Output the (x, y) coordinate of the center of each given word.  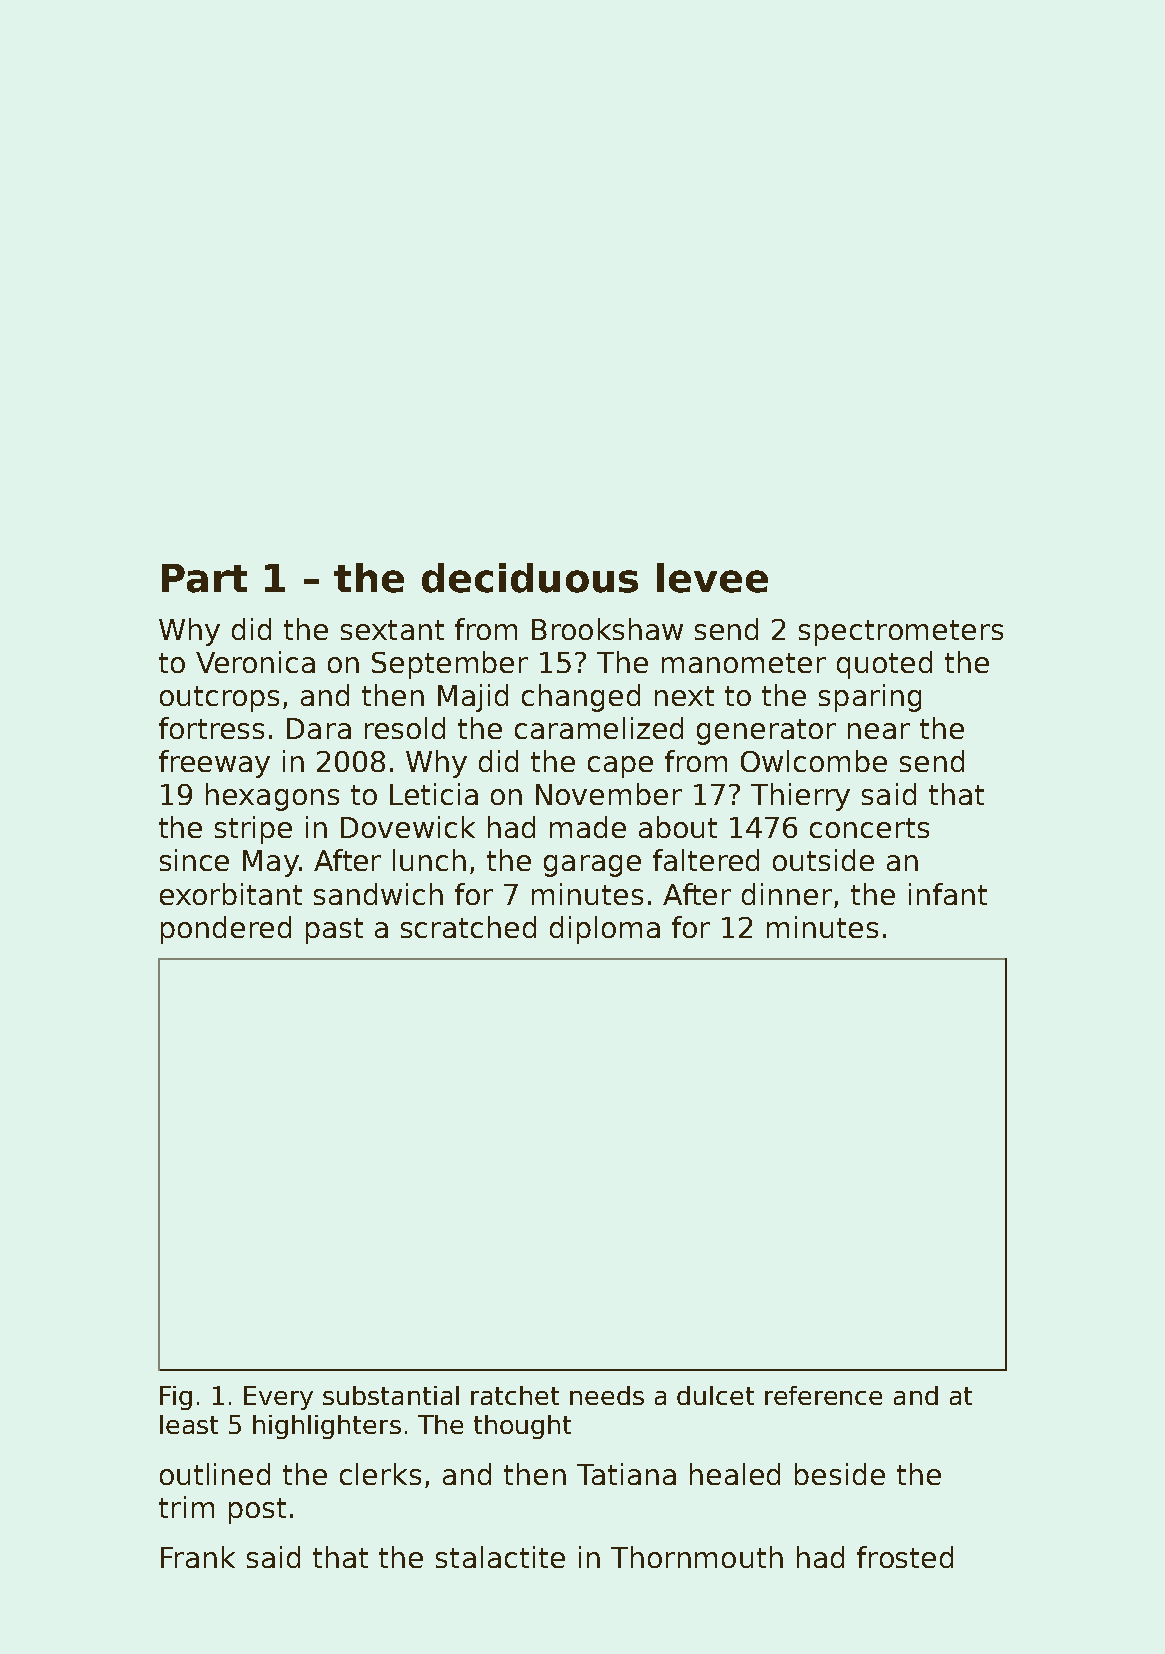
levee (712, 578)
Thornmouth (697, 1557)
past (334, 931)
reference (823, 1395)
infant (948, 894)
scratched (468, 927)
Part (204, 578)
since (194, 860)
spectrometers (901, 633)
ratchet (515, 1395)
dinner (787, 894)
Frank (198, 1557)
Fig (176, 1398)
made (588, 827)
